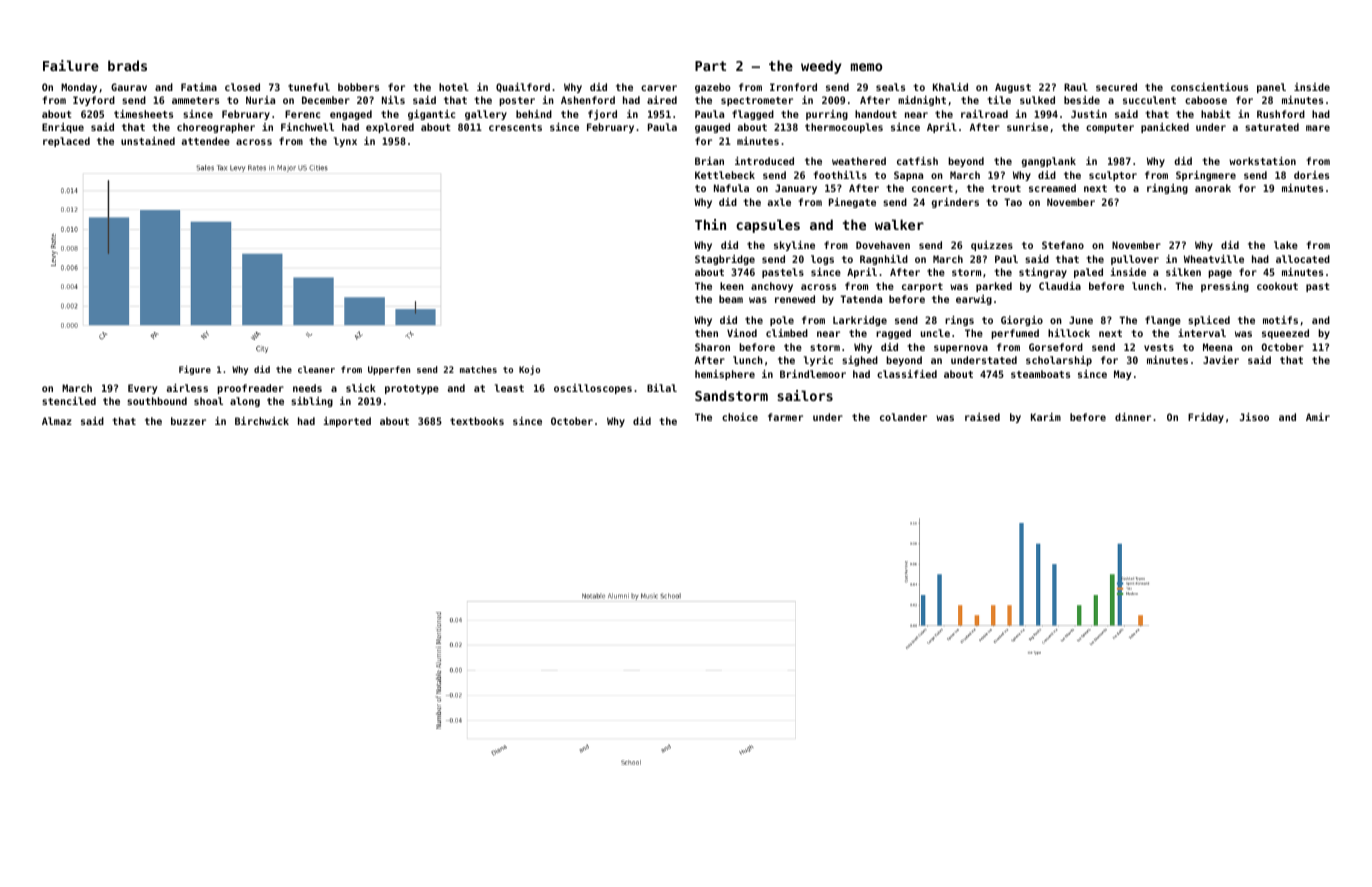 The width and height of the page is (1372, 887). Describe the element at coordinates (1202, 333) in the page. I see `interval` at that location.
